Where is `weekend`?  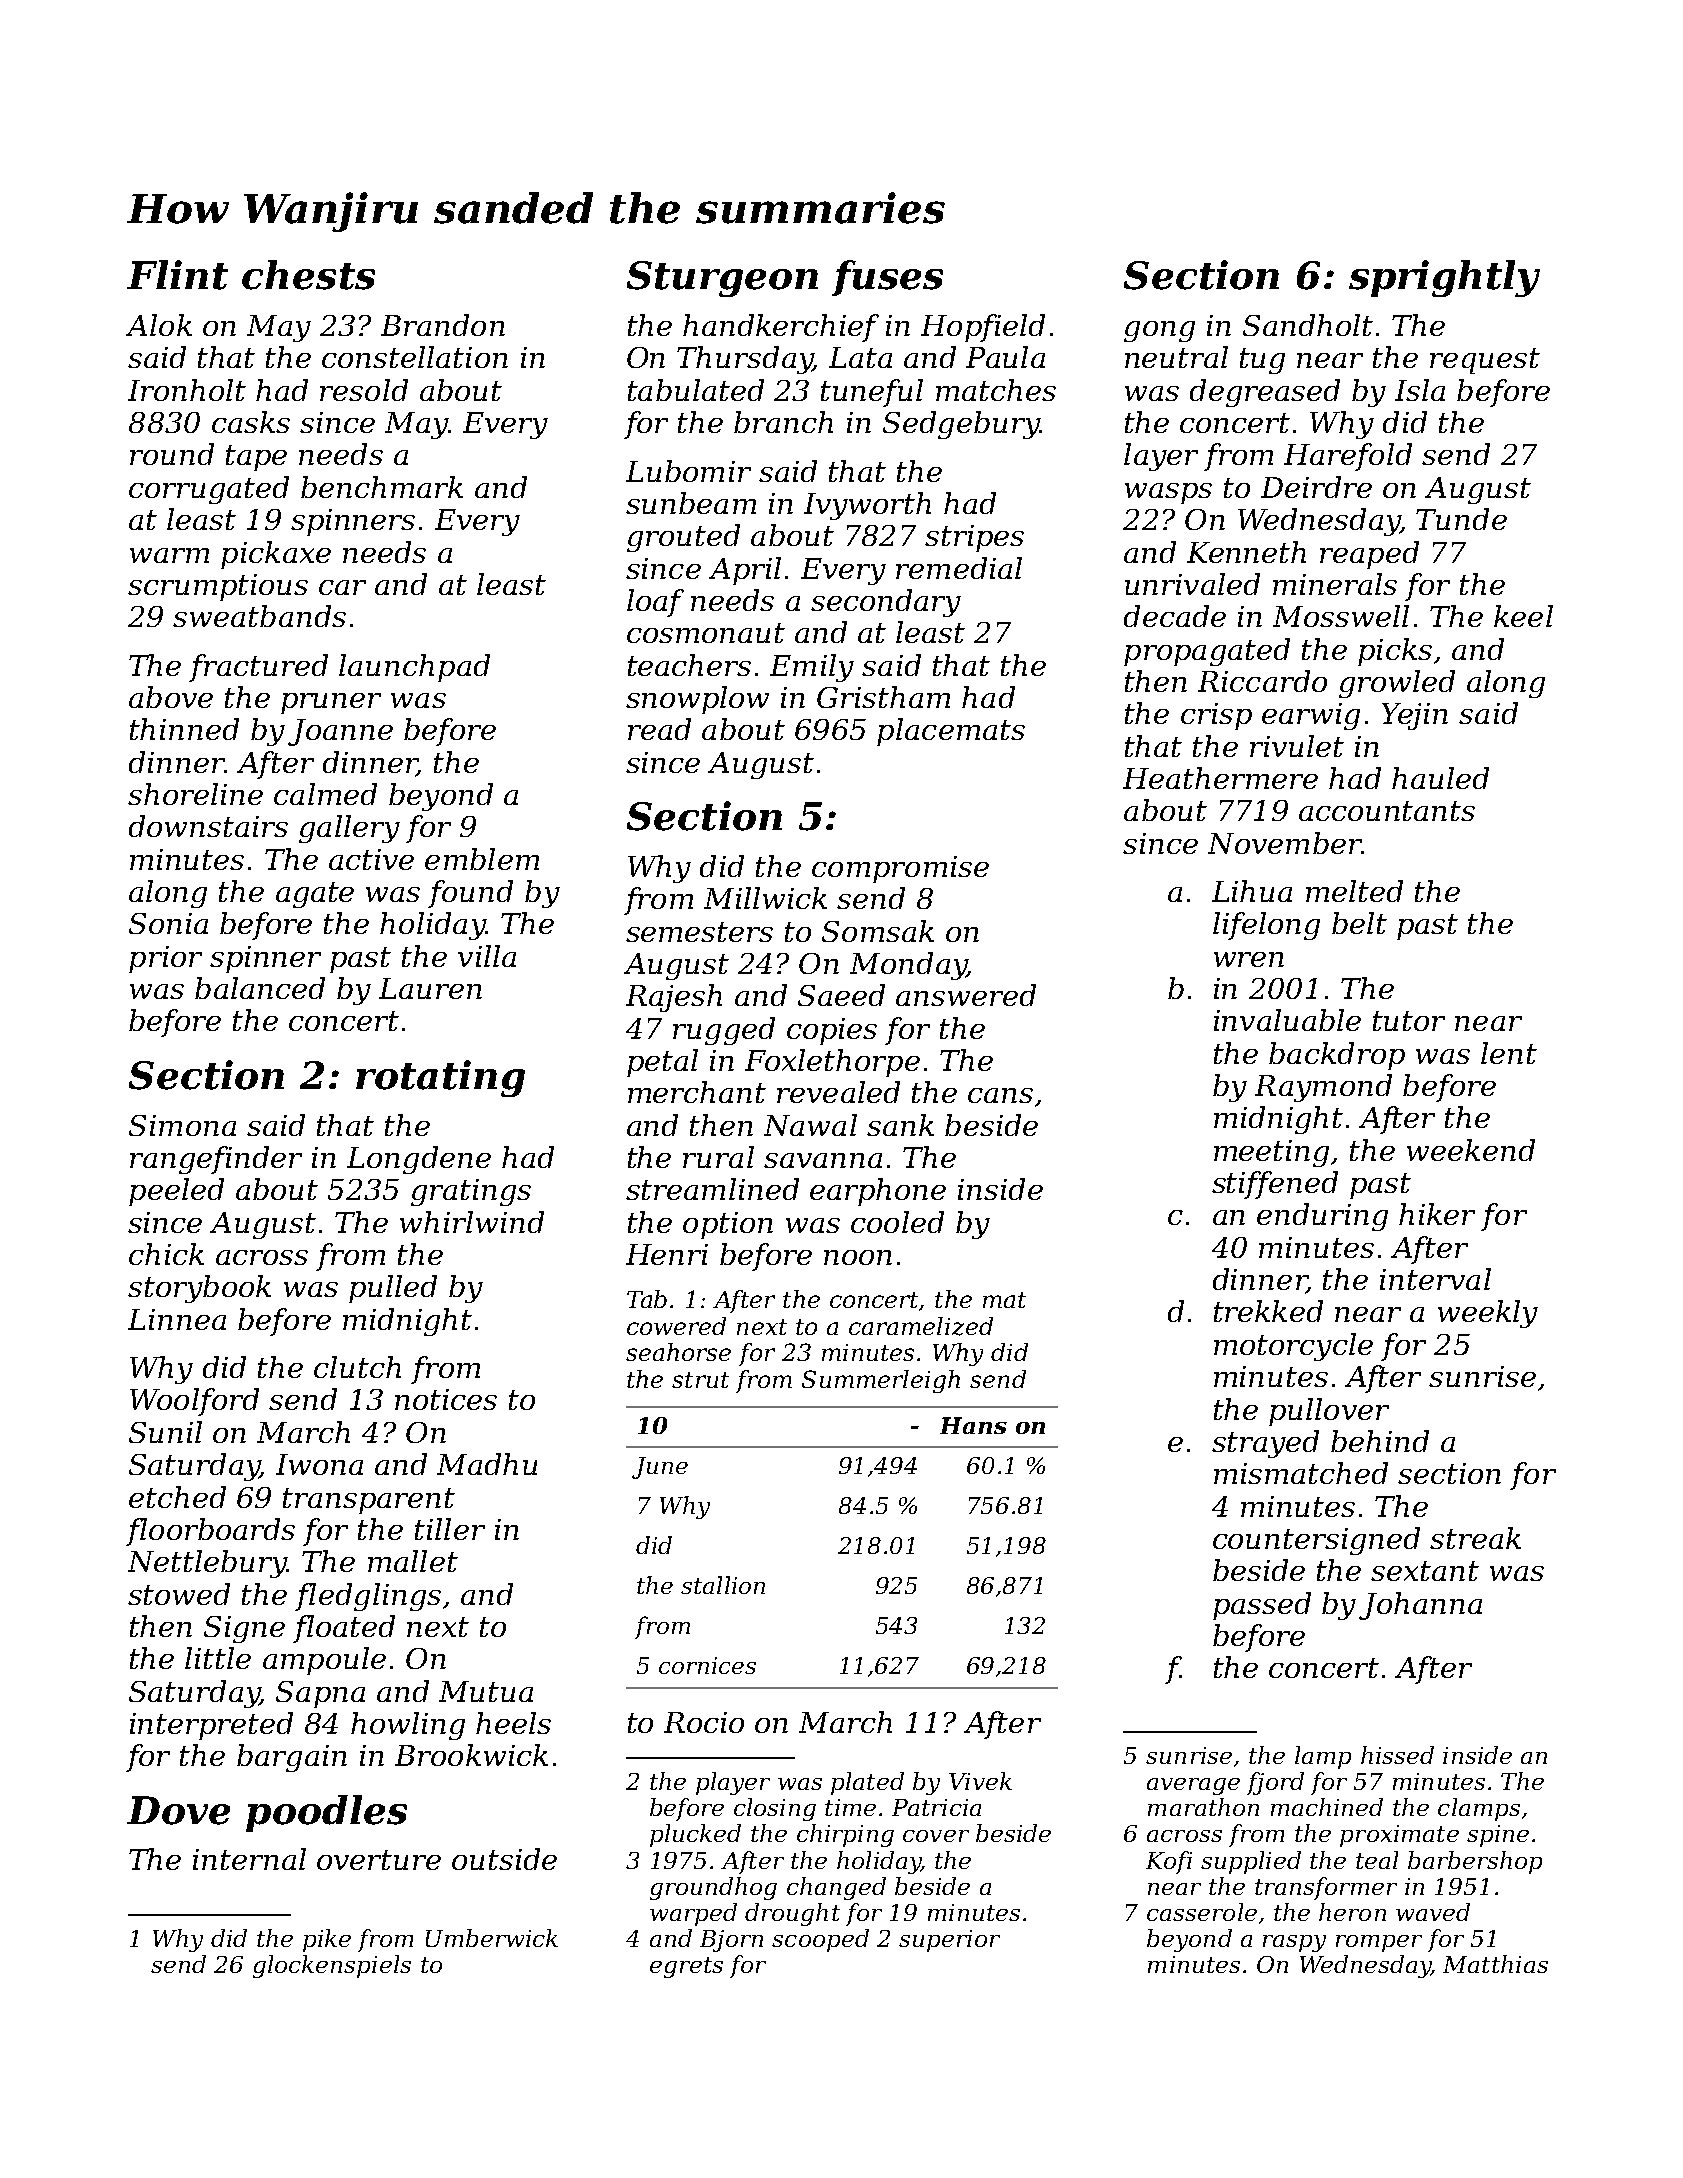 weekend is located at coordinates (1471, 1150).
